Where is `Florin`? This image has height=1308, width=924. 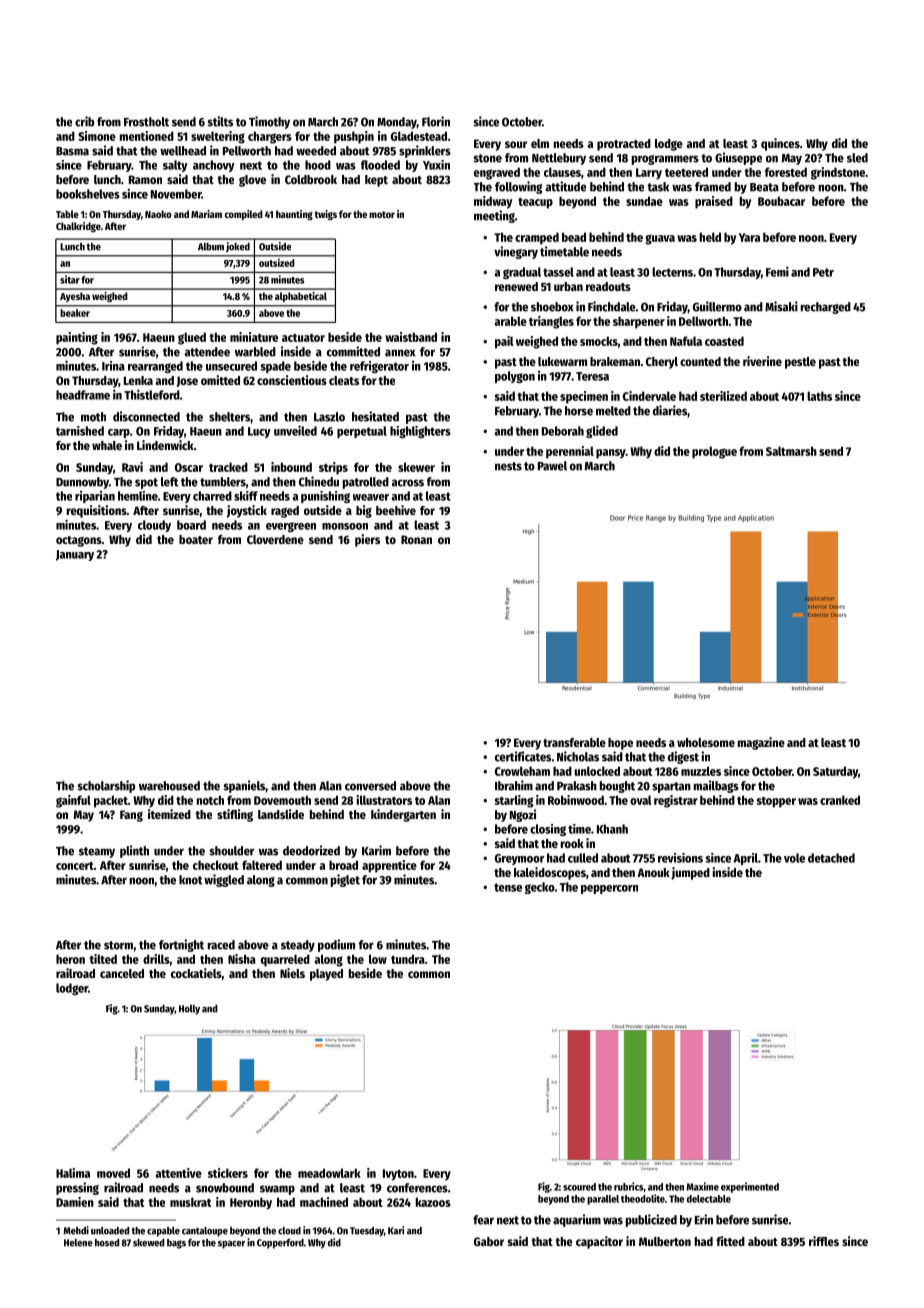
Florin is located at coordinates (436, 121).
